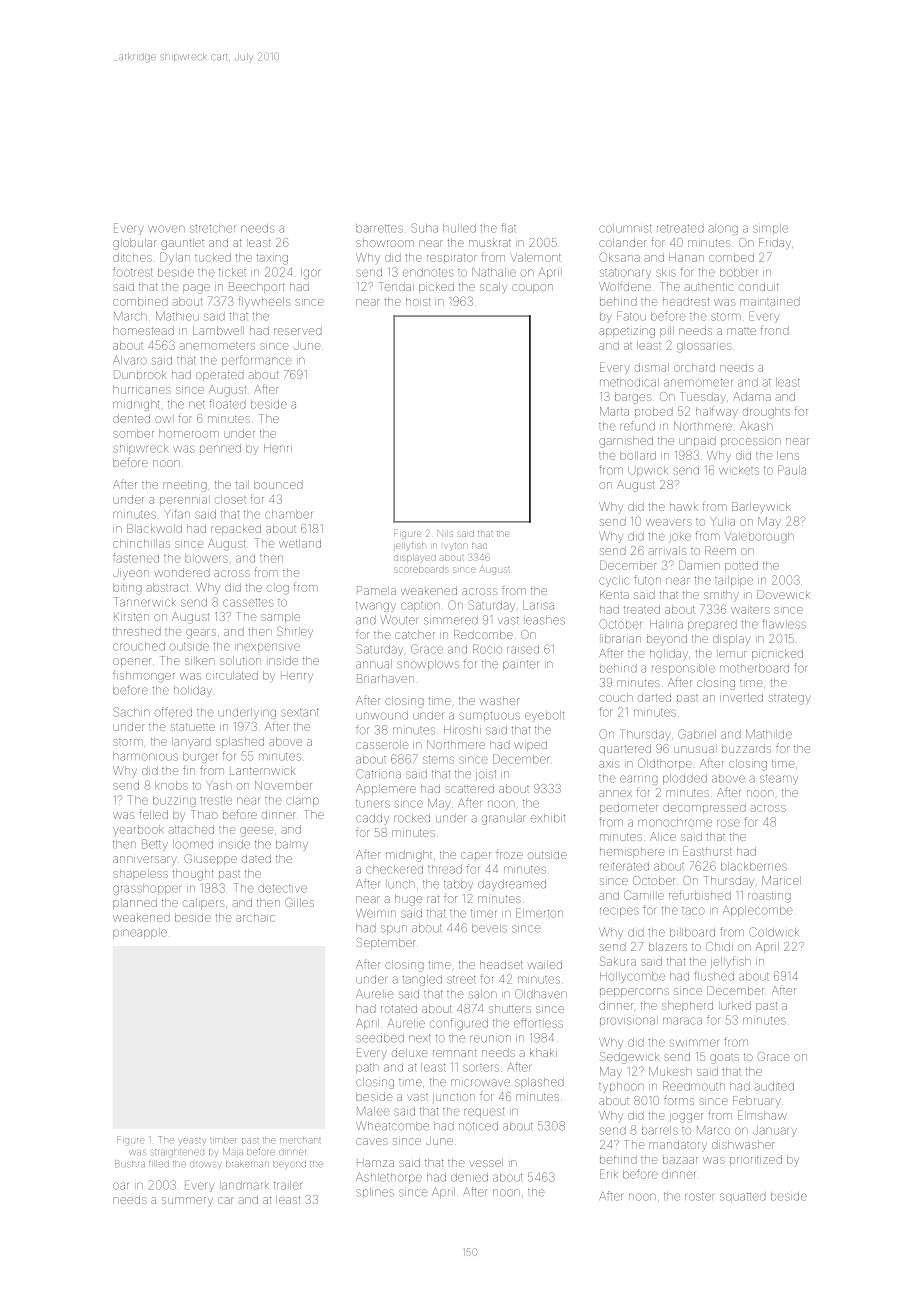 Image resolution: width=924 pixels, height=1308 pixels. Describe the element at coordinates (627, 333) in the page. I see `appetizing` at that location.
